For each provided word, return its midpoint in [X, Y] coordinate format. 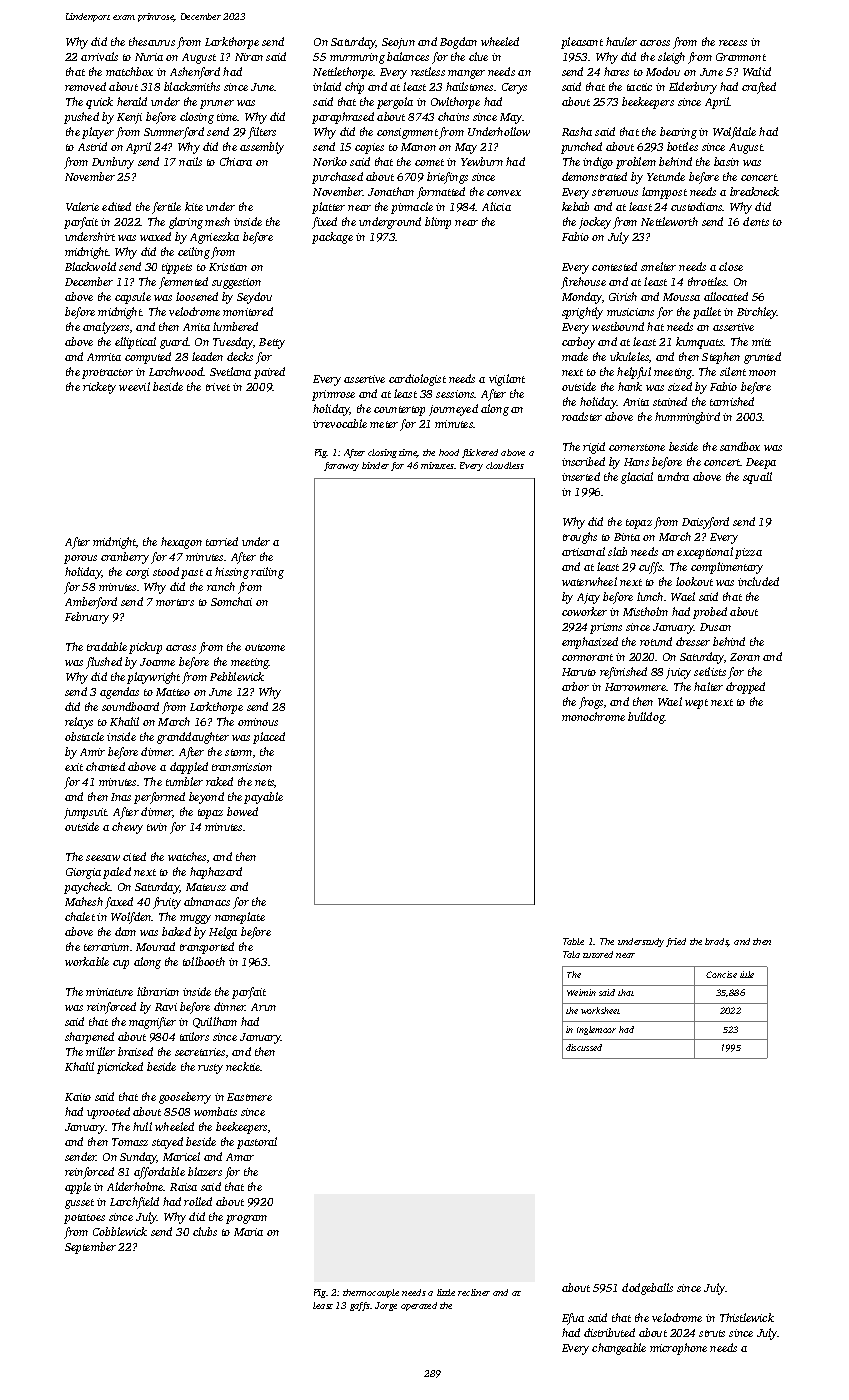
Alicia [496, 206]
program [246, 1219]
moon [762, 373]
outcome [265, 647]
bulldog [646, 718]
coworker [584, 611]
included [758, 581]
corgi [137, 573]
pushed [81, 118]
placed [269, 738]
